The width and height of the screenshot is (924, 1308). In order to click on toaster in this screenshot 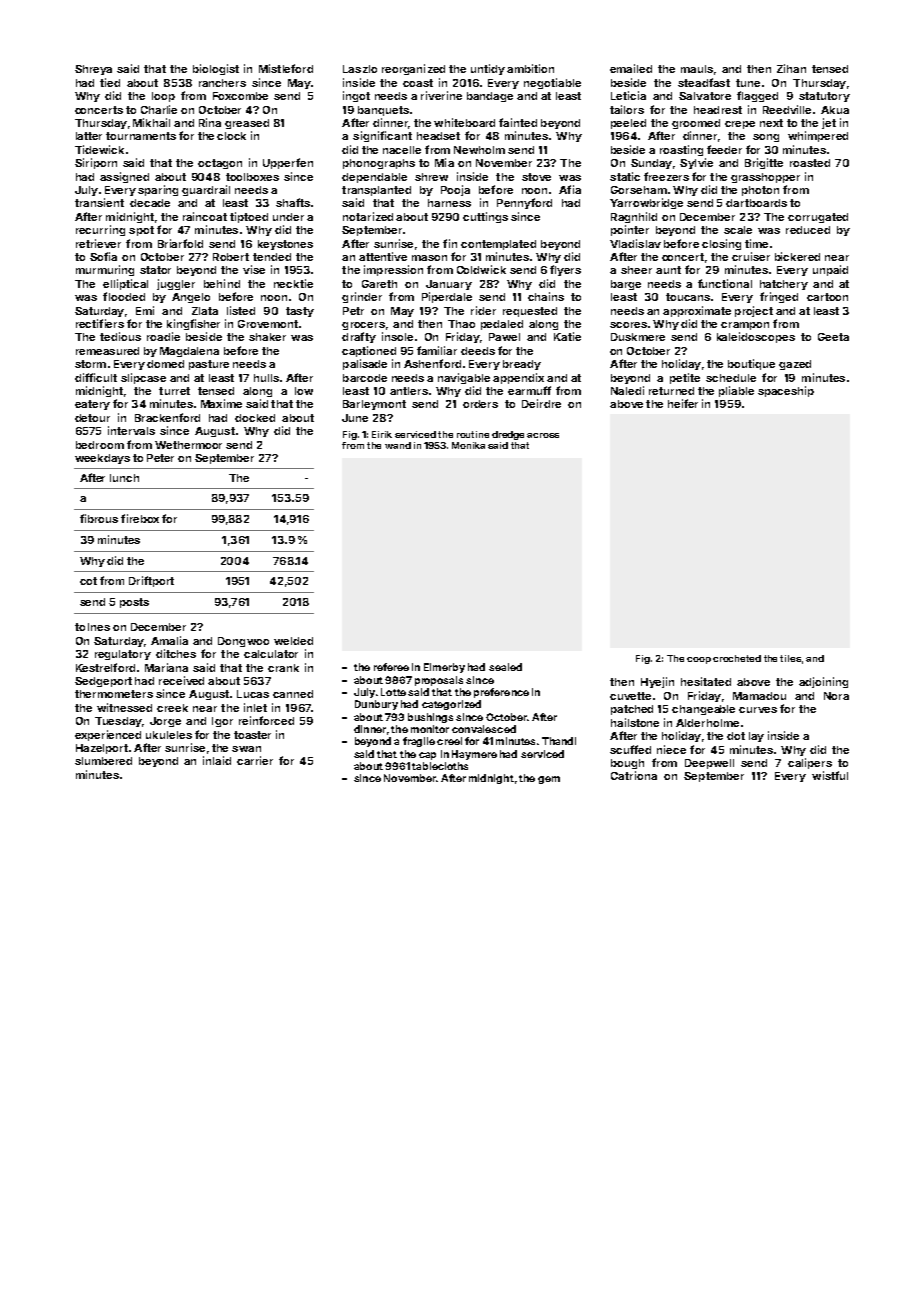, I will do `click(252, 735)`.
